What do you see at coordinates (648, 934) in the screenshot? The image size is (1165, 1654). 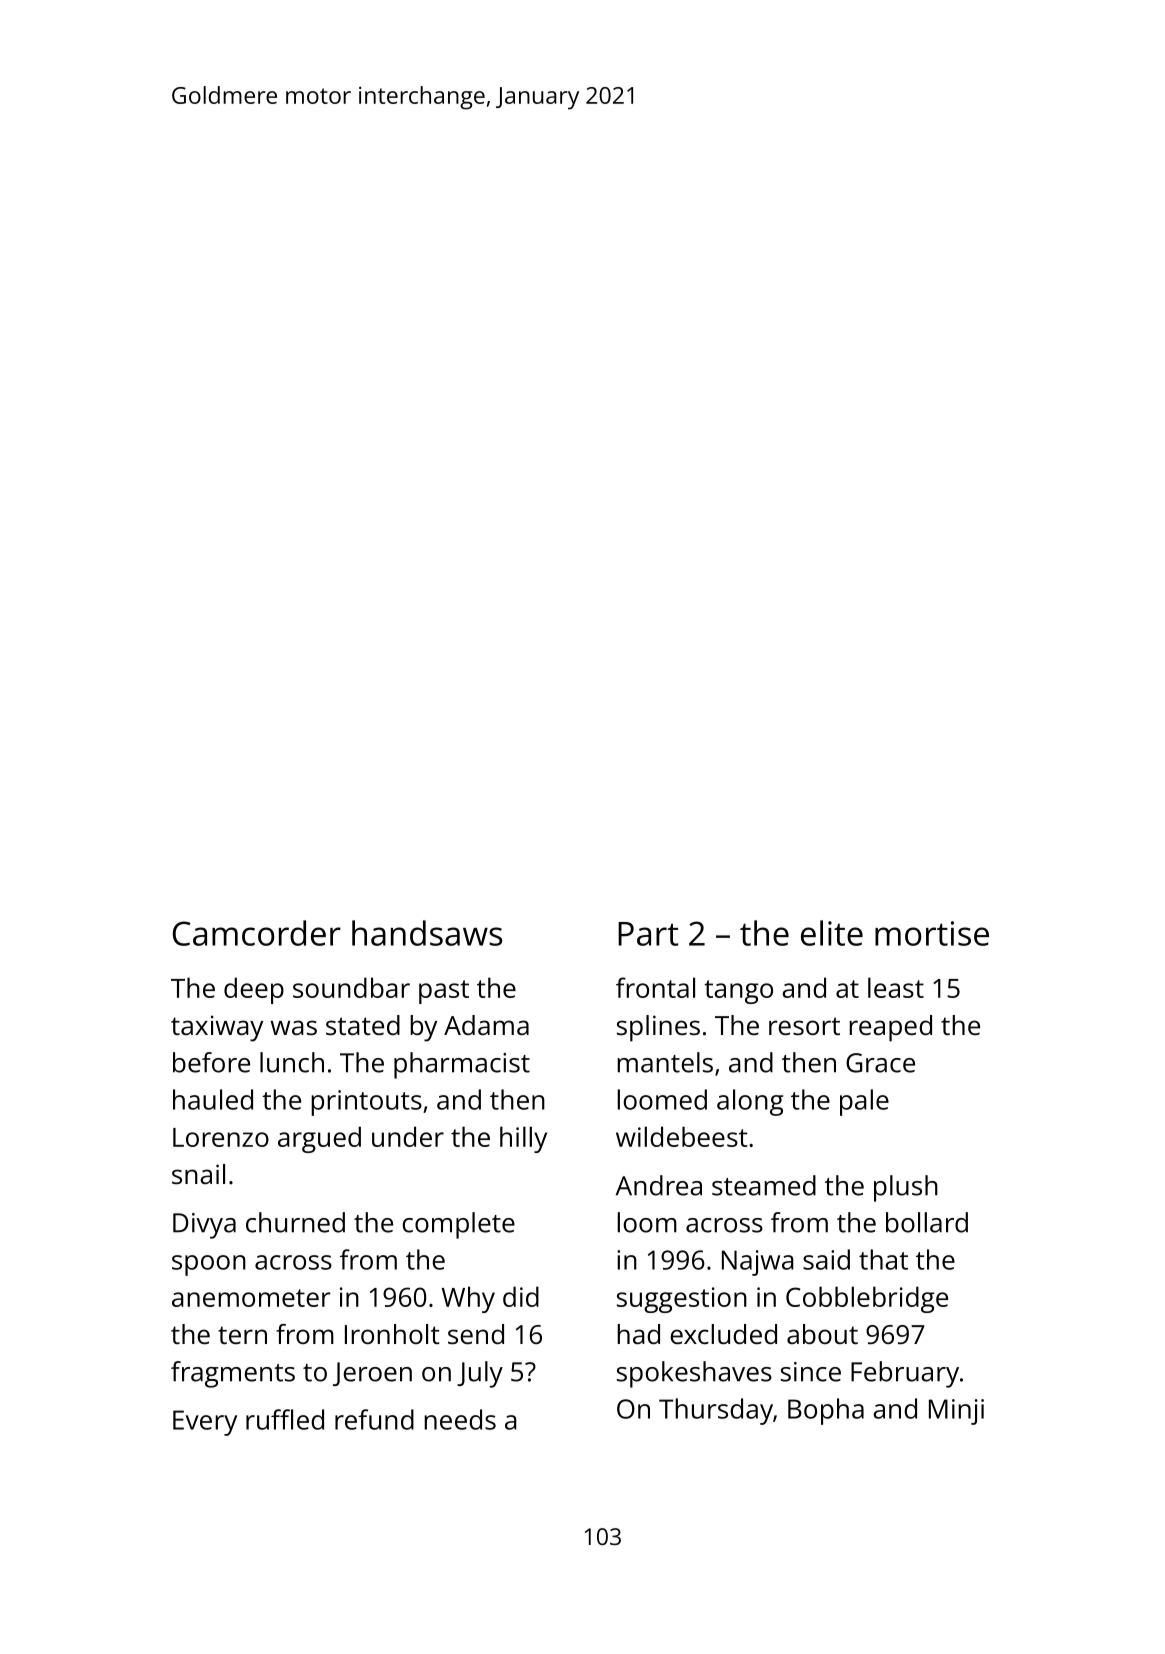 I see `Part` at bounding box center [648, 934].
